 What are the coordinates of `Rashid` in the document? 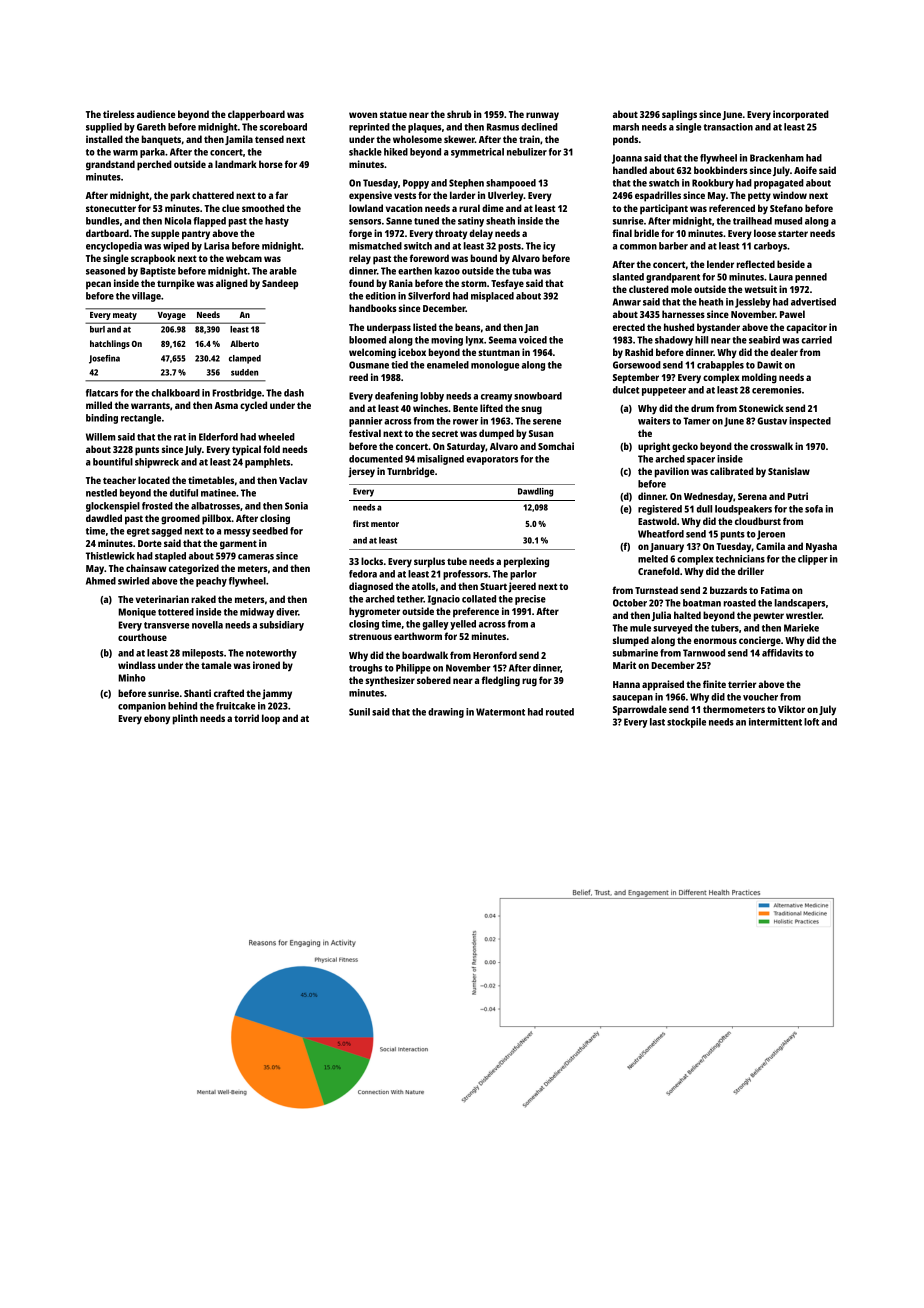 It's located at (639, 352).
